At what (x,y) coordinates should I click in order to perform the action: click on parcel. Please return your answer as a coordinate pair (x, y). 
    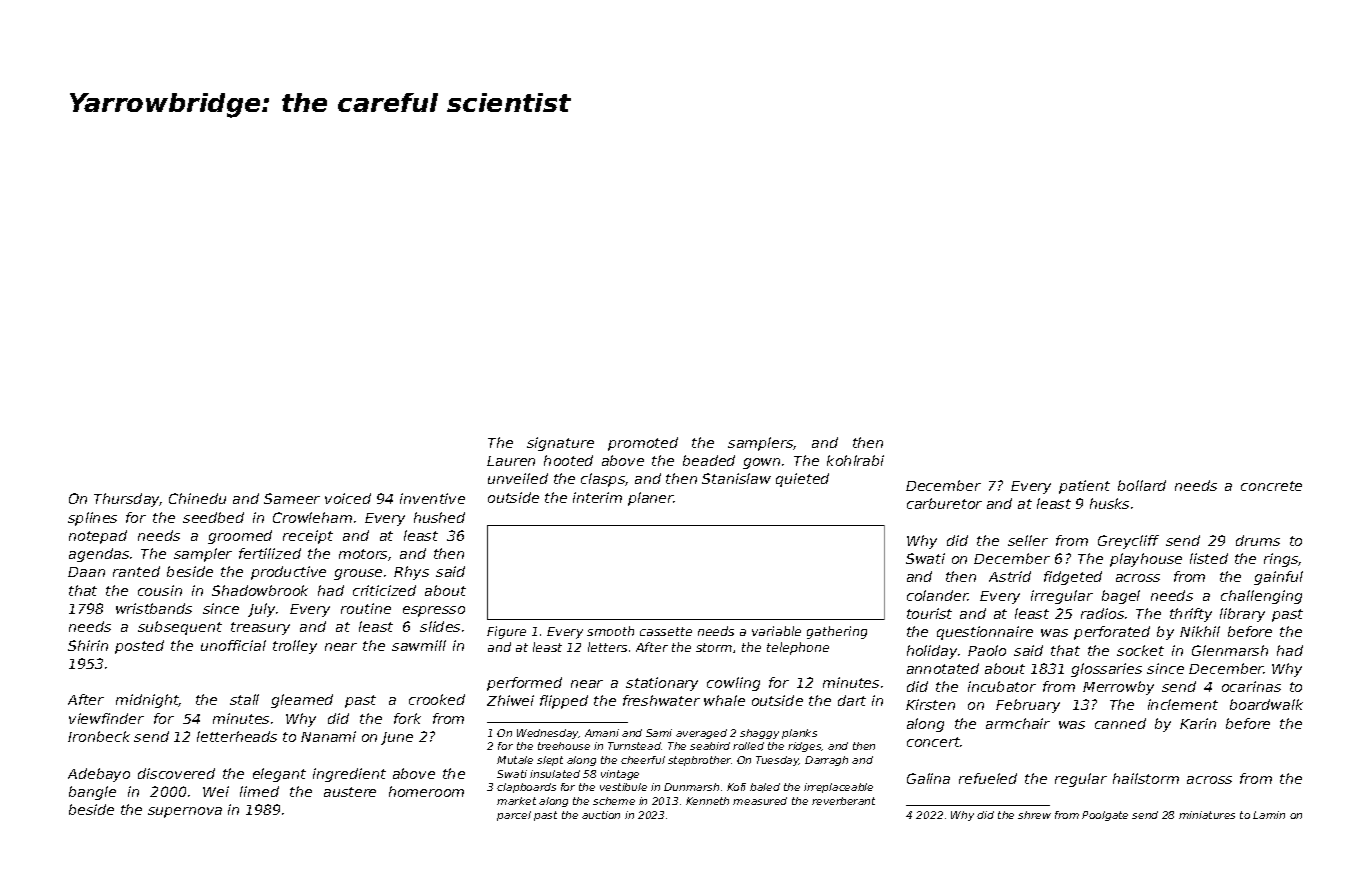
    Looking at the image, I should click on (514, 816).
